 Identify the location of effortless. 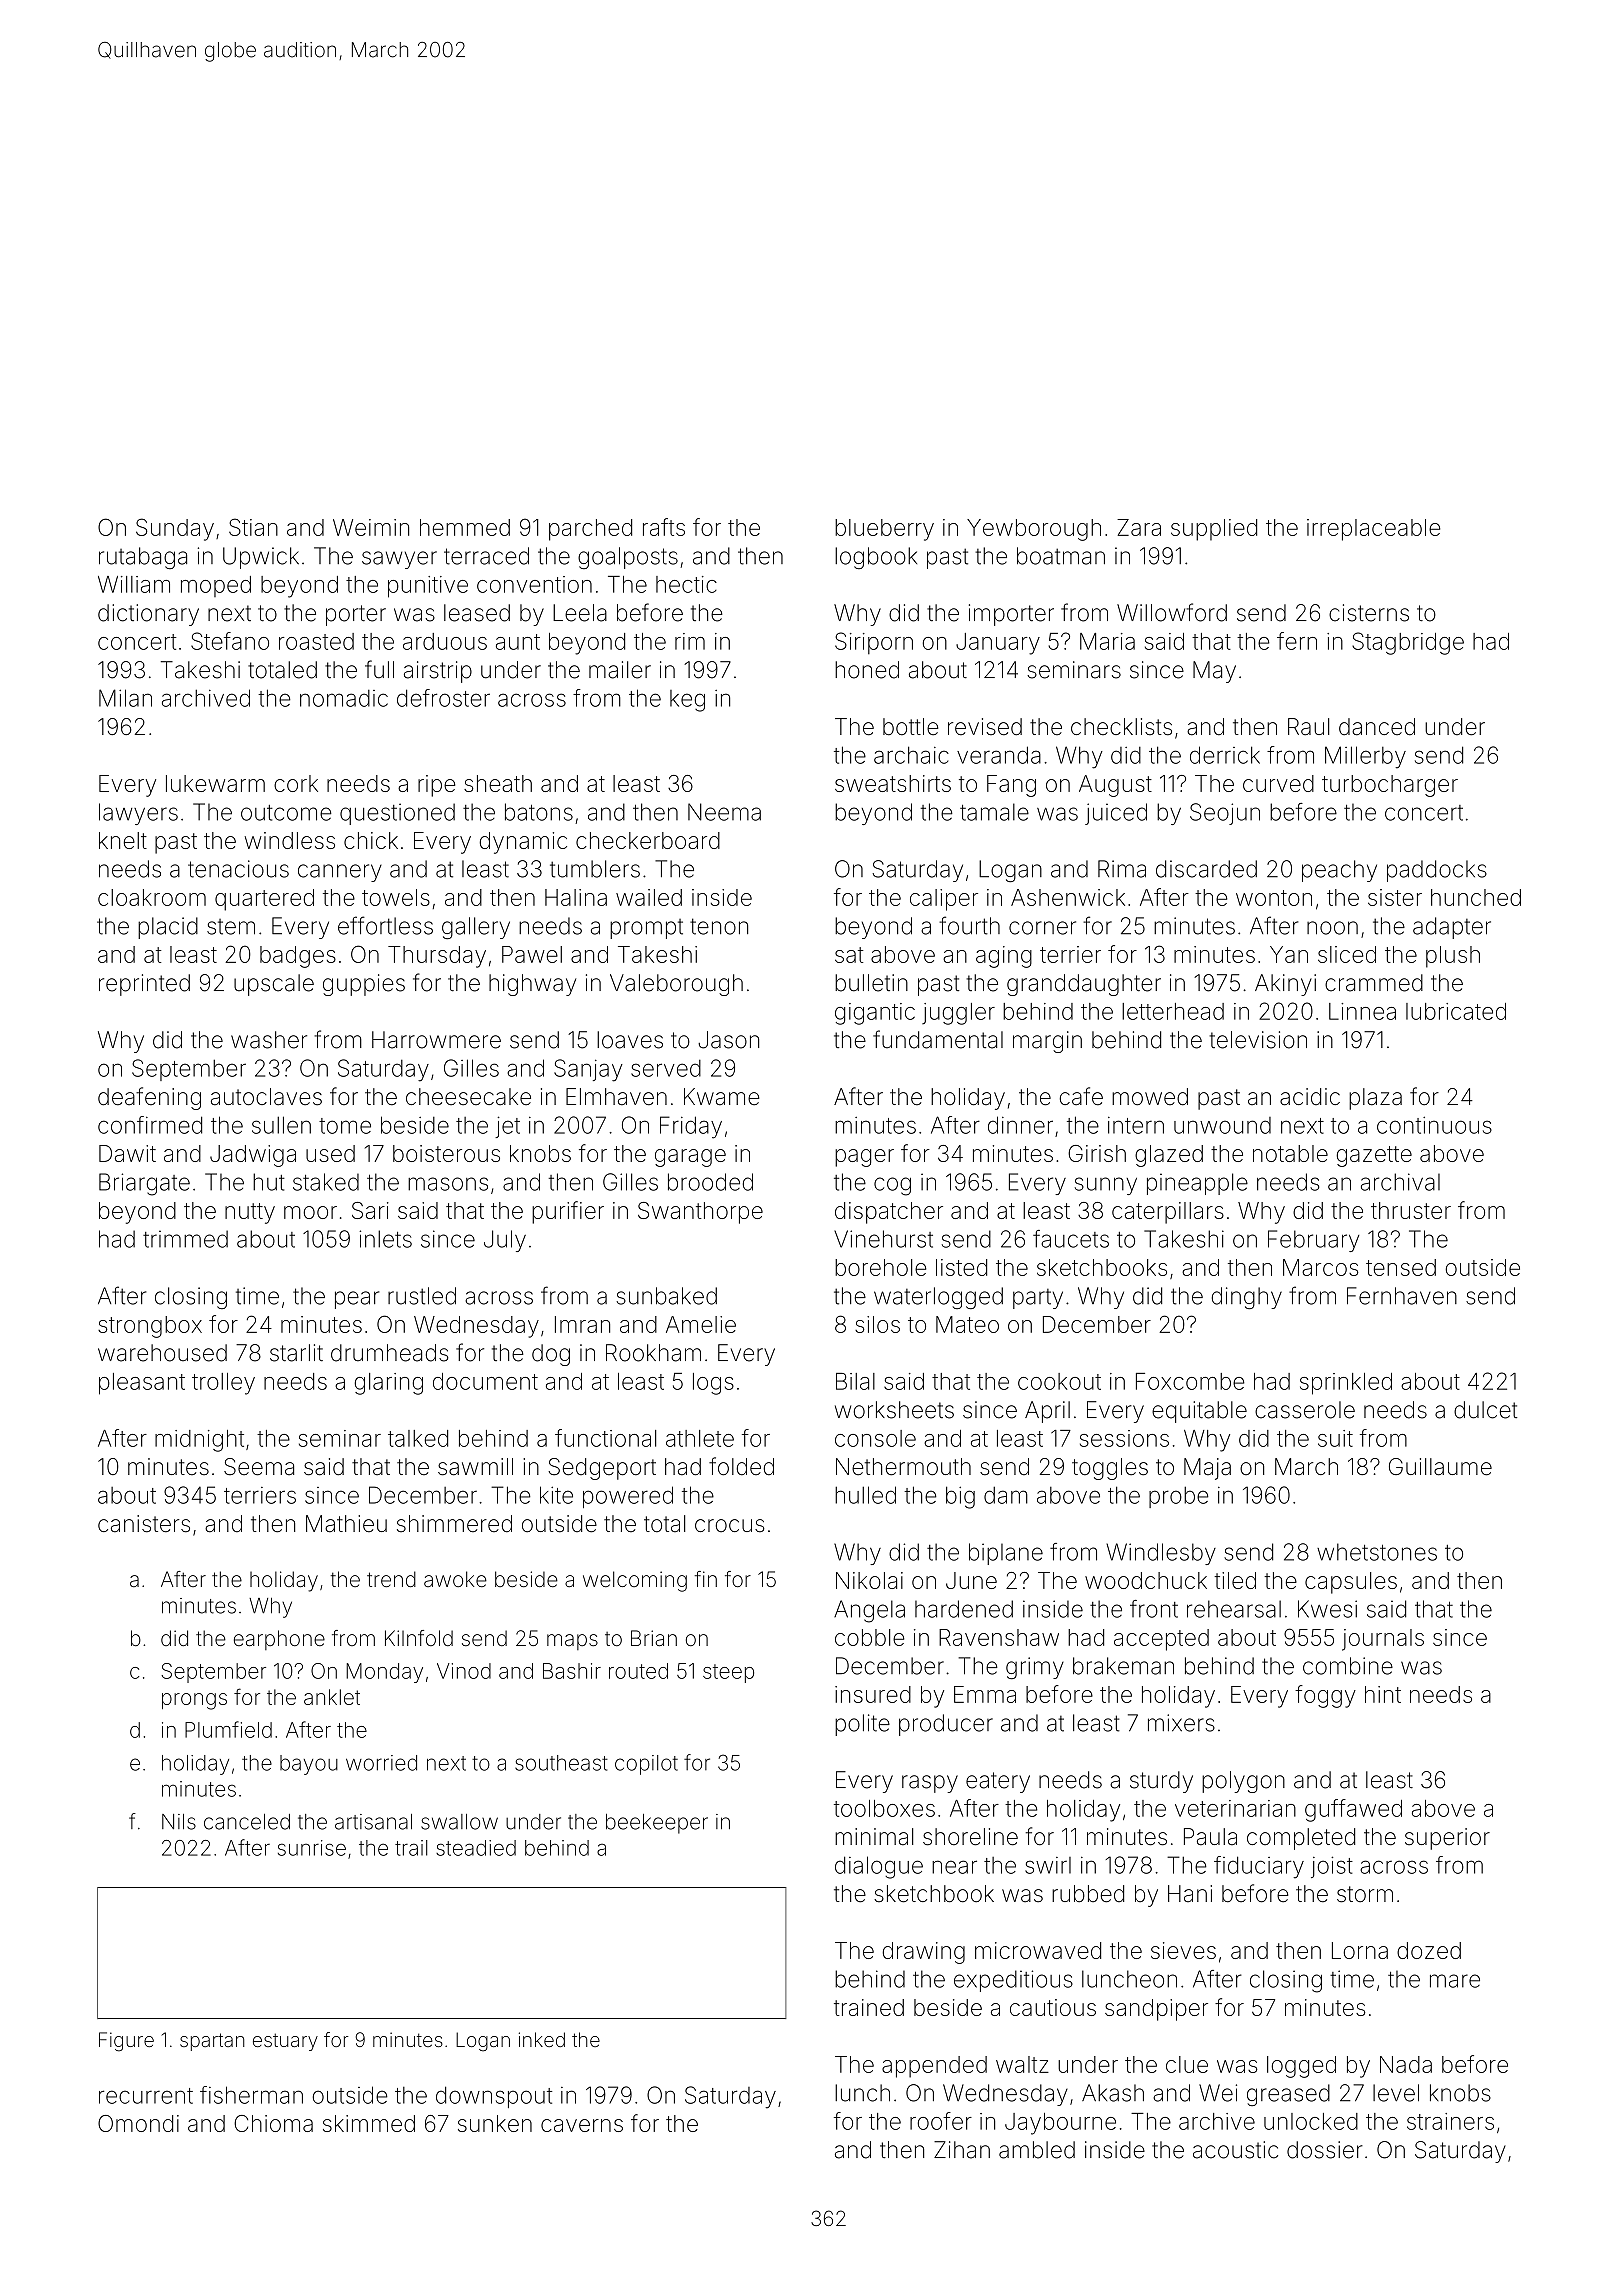
(385, 925).
